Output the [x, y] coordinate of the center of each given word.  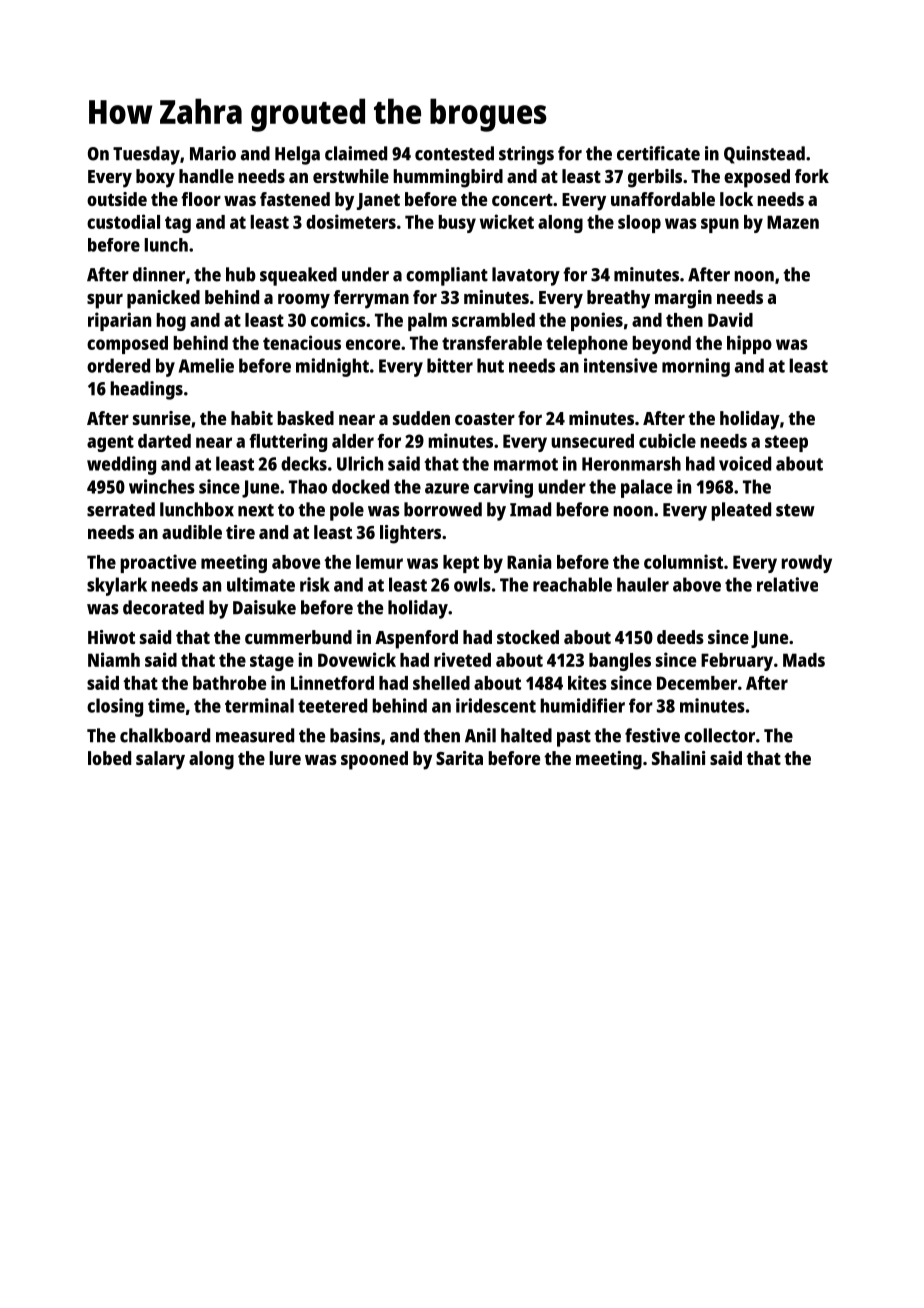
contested [454, 153]
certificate [658, 153]
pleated [741, 511]
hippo [749, 344]
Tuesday [146, 155]
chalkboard [165, 735]
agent [110, 443]
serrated [121, 509]
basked [305, 418]
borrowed [443, 509]
